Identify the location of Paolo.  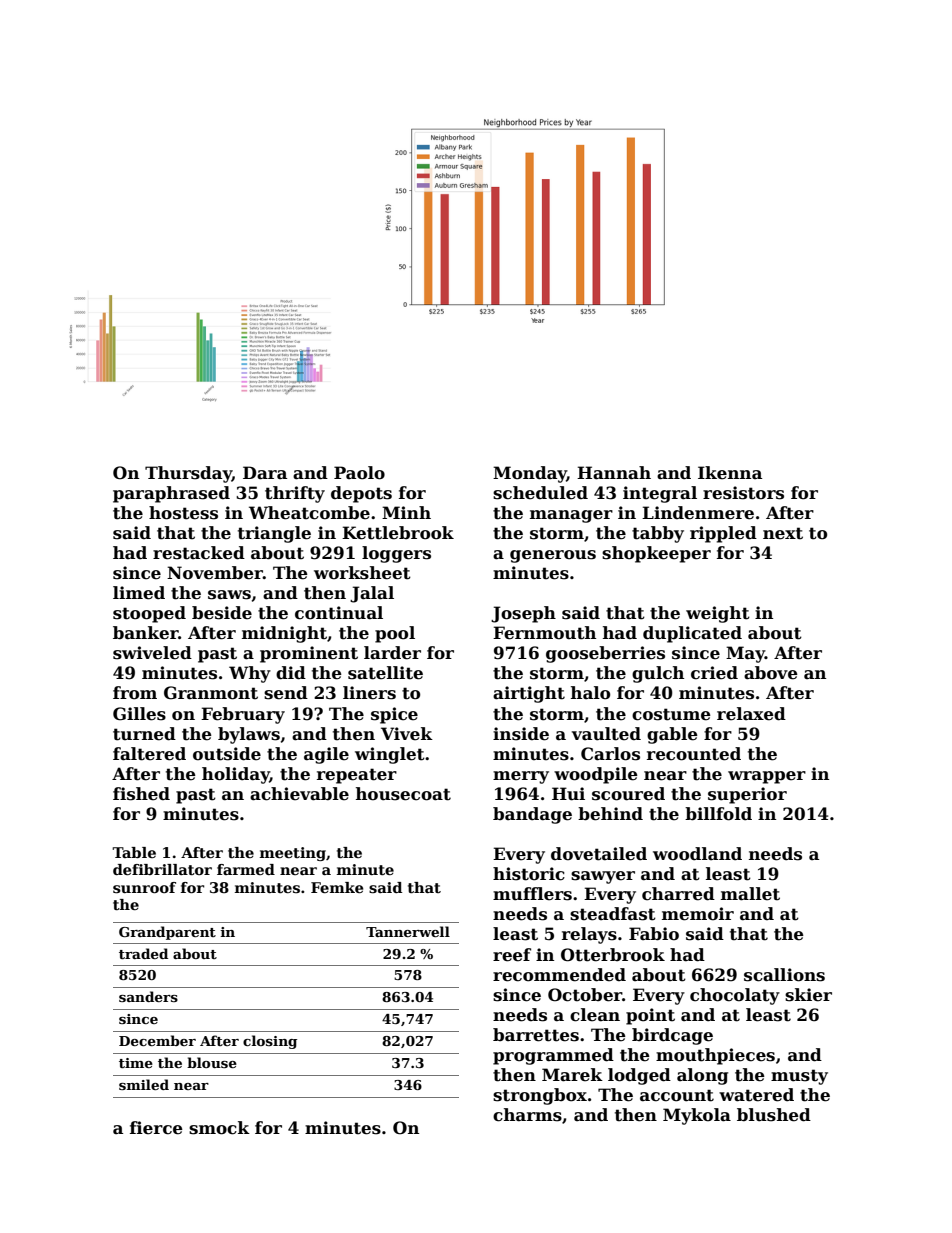
(359, 473).
